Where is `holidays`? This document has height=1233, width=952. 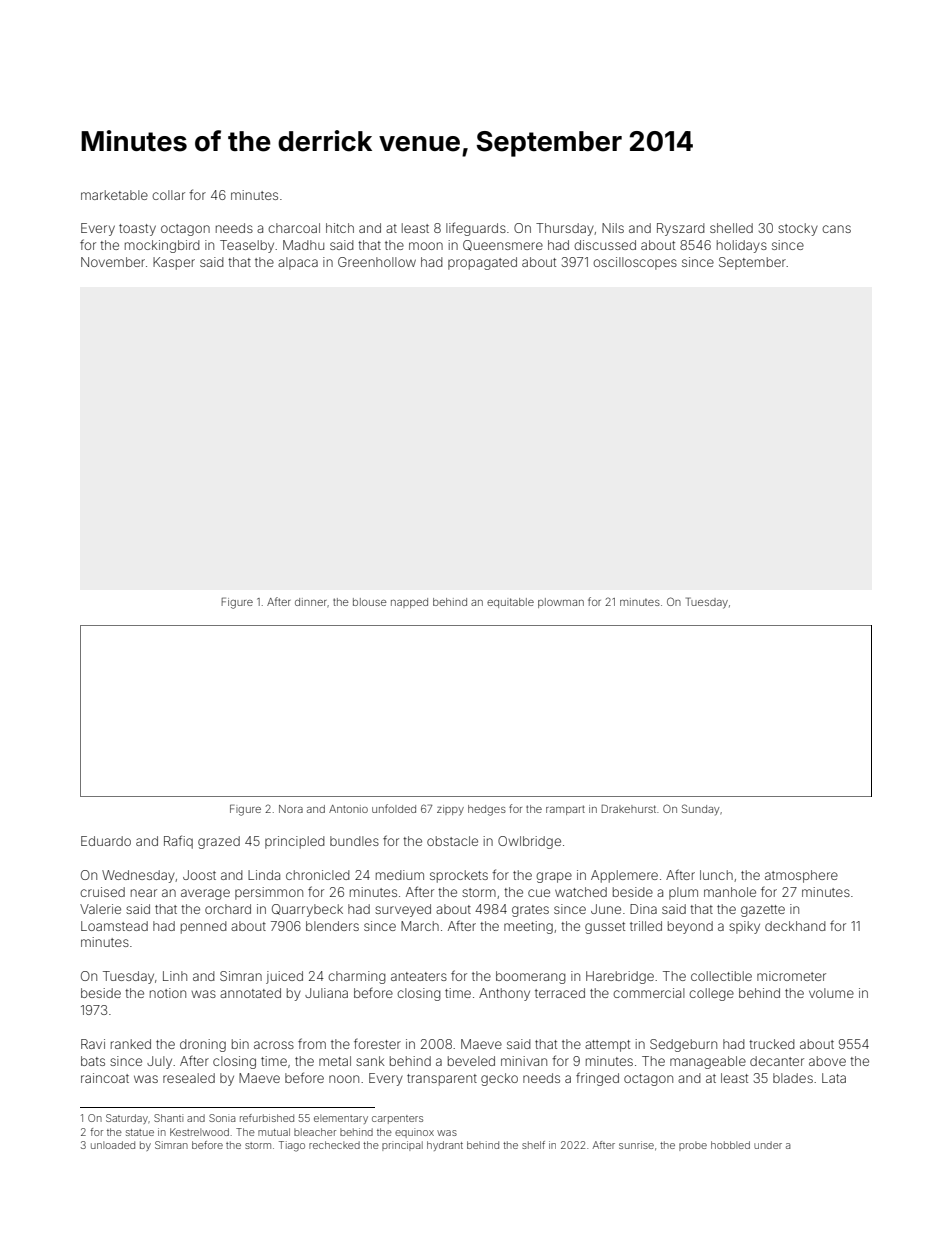 holidays is located at coordinates (742, 246).
